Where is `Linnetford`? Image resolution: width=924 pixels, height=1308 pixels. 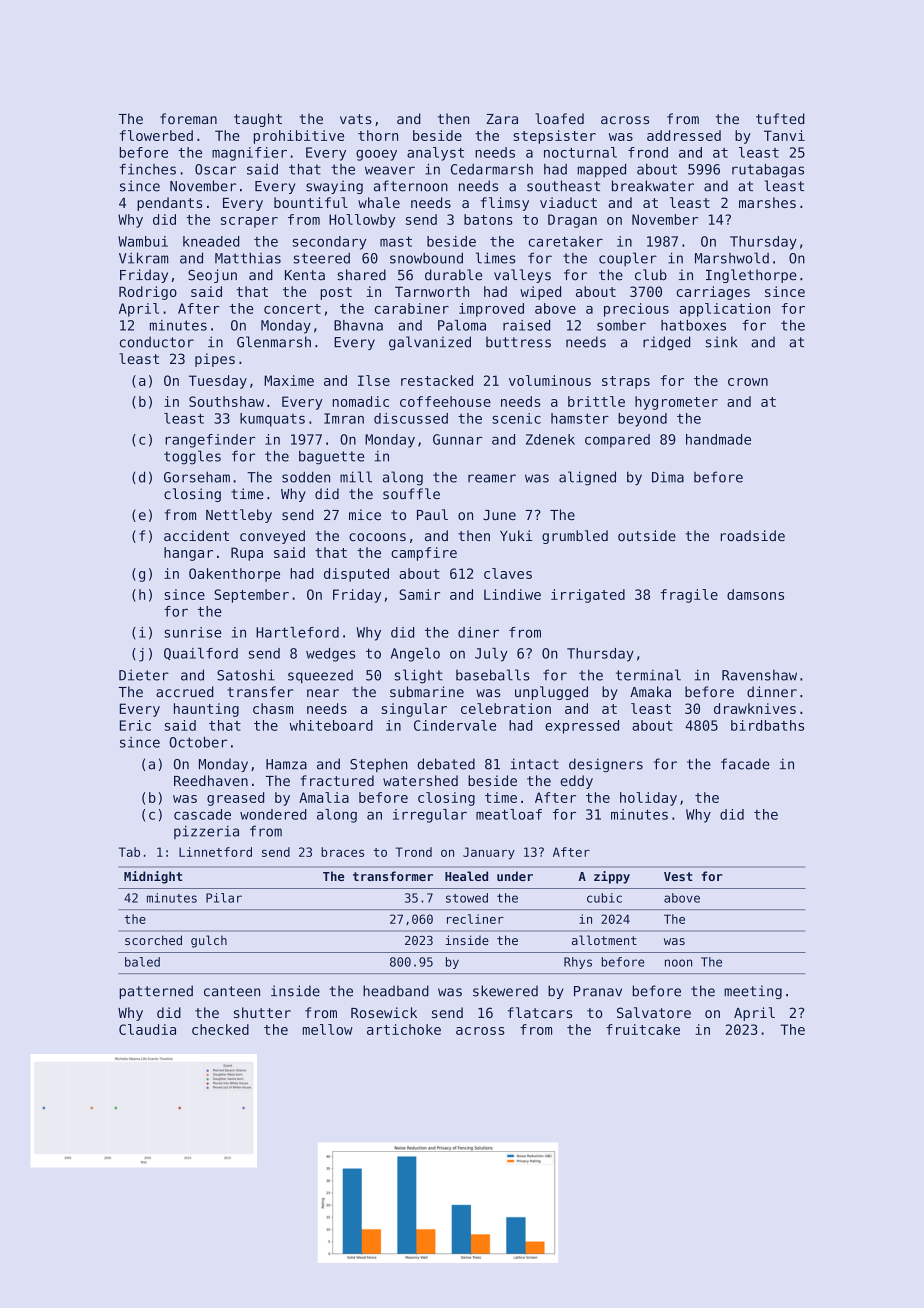 Linnetford is located at coordinates (215, 852).
